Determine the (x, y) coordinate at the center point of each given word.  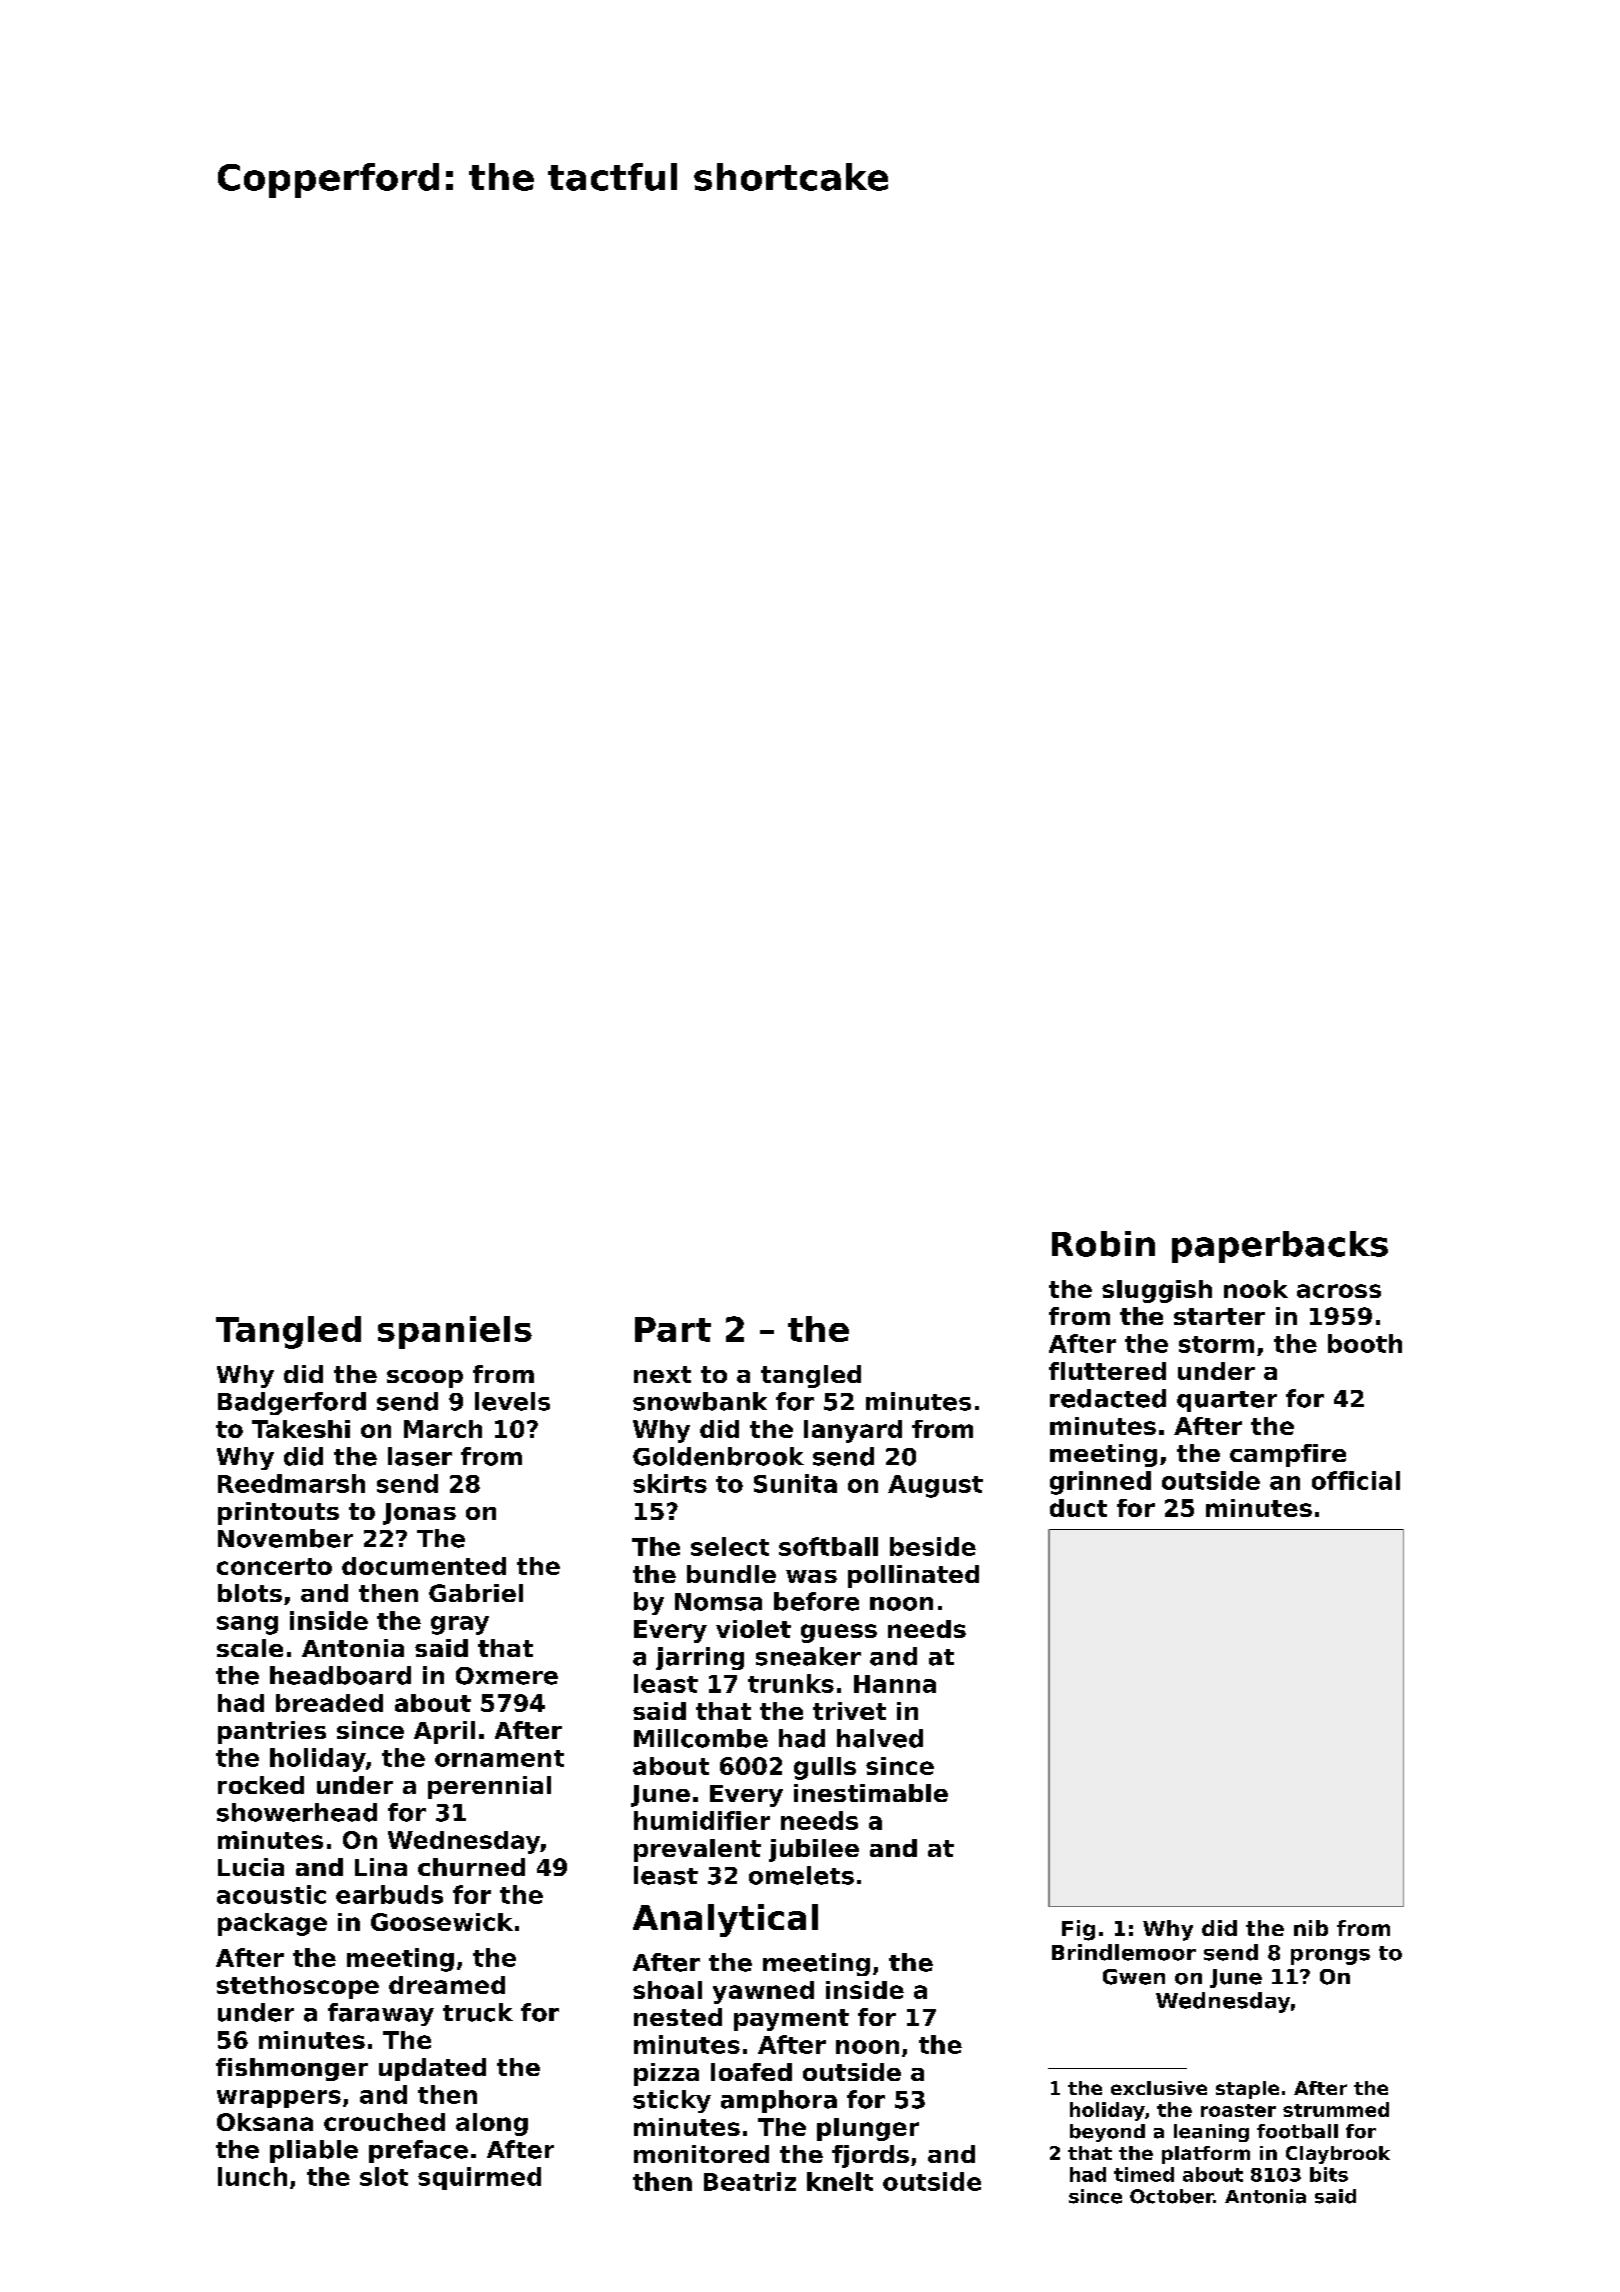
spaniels (455, 1332)
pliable (314, 2151)
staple (1247, 2090)
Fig (1078, 1930)
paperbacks (1280, 1247)
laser (420, 1456)
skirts (670, 1483)
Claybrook (1338, 2155)
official (1356, 1480)
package (272, 1924)
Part (673, 1329)
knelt (840, 2181)
